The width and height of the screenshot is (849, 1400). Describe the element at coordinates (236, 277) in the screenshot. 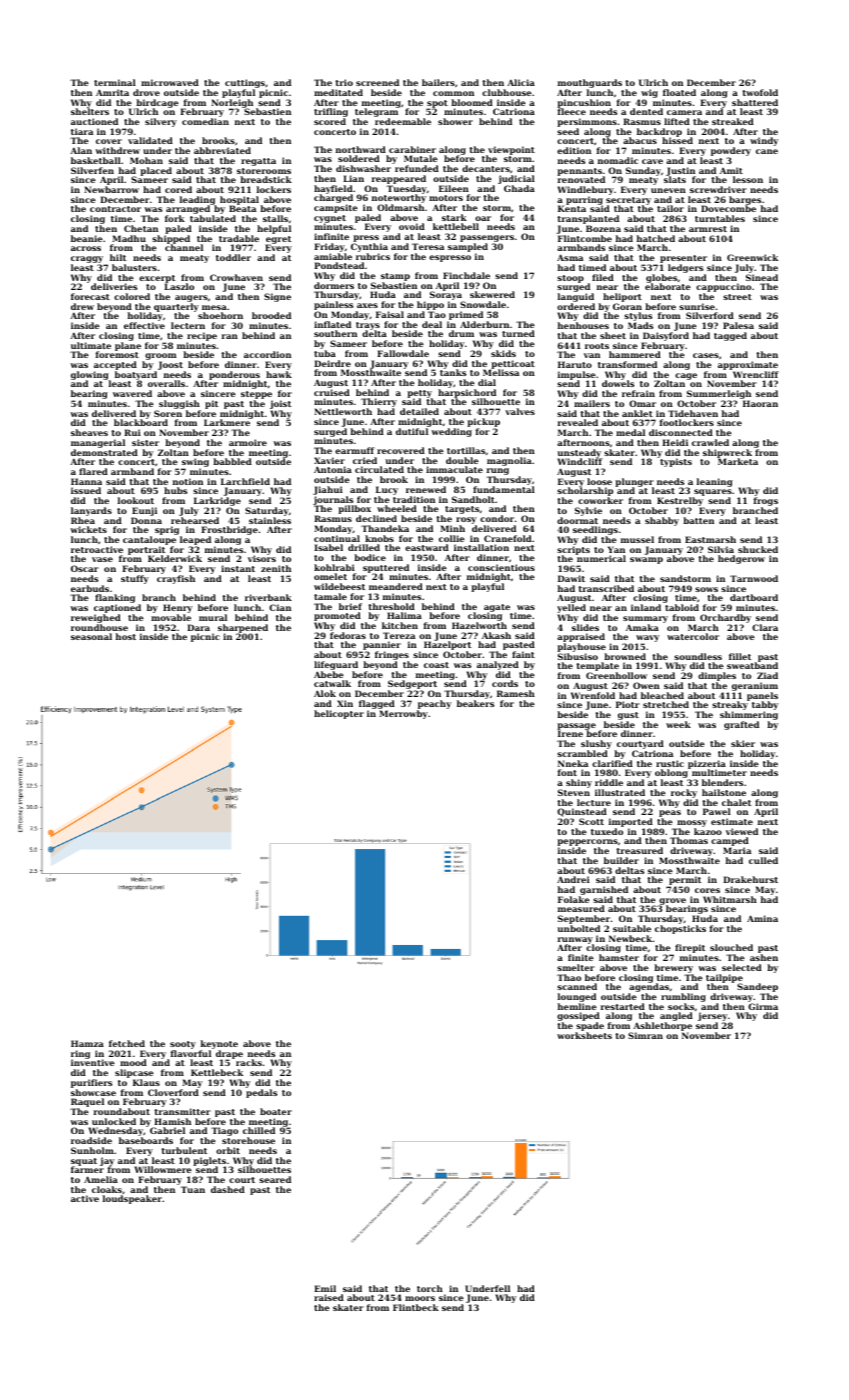

I see `Crowhaven` at that location.
